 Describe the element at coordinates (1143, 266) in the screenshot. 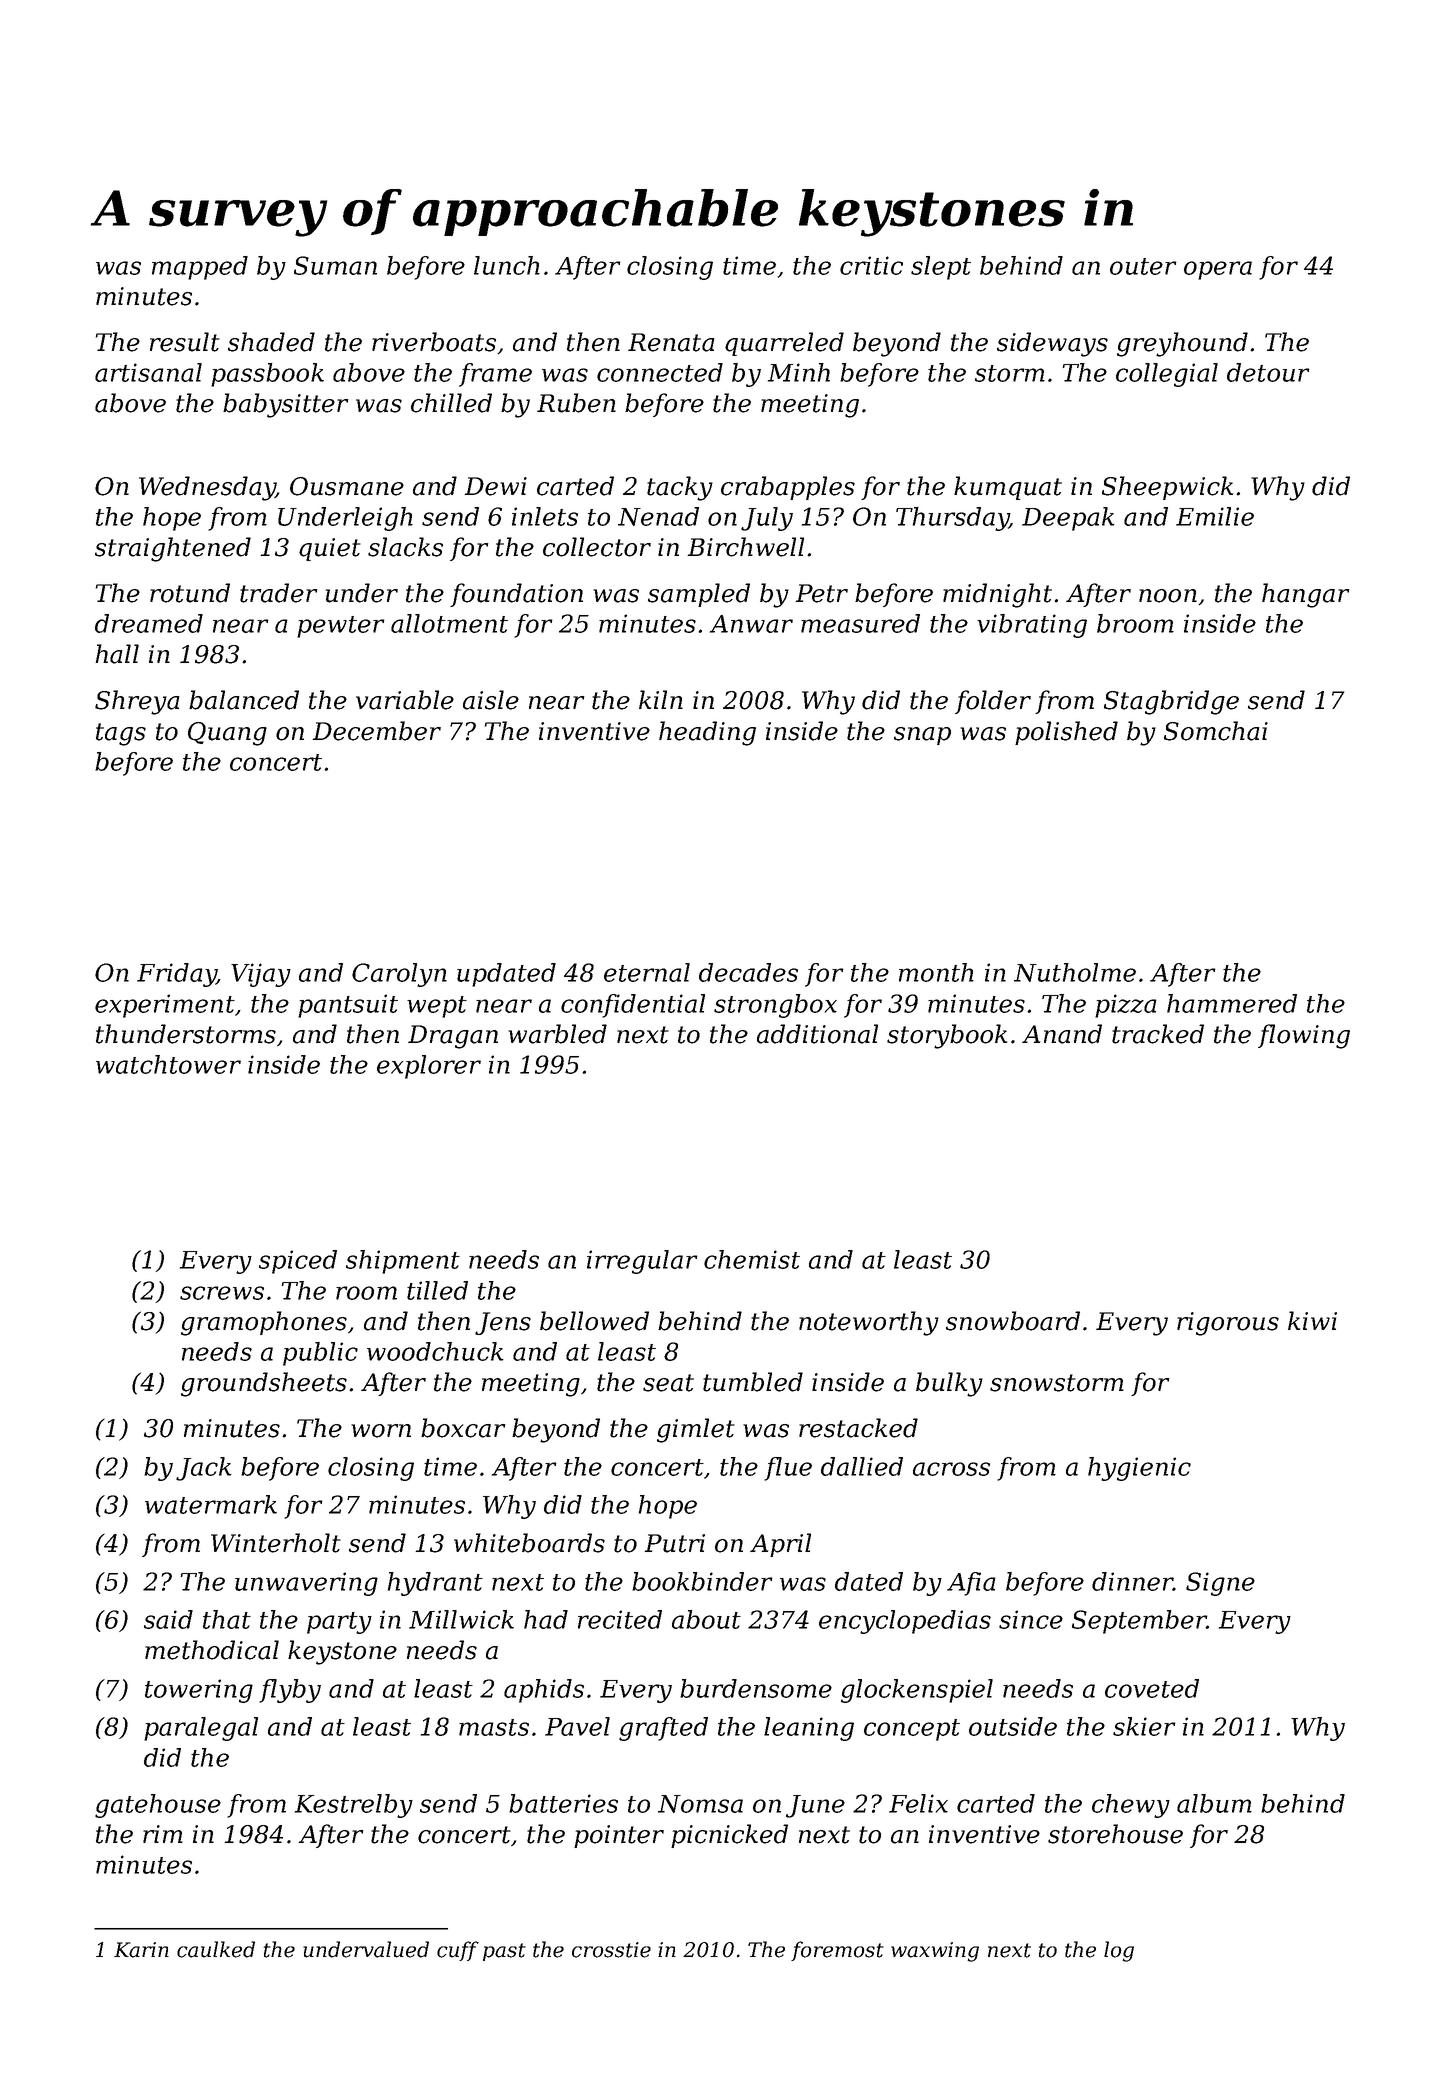

I see `outer` at that location.
